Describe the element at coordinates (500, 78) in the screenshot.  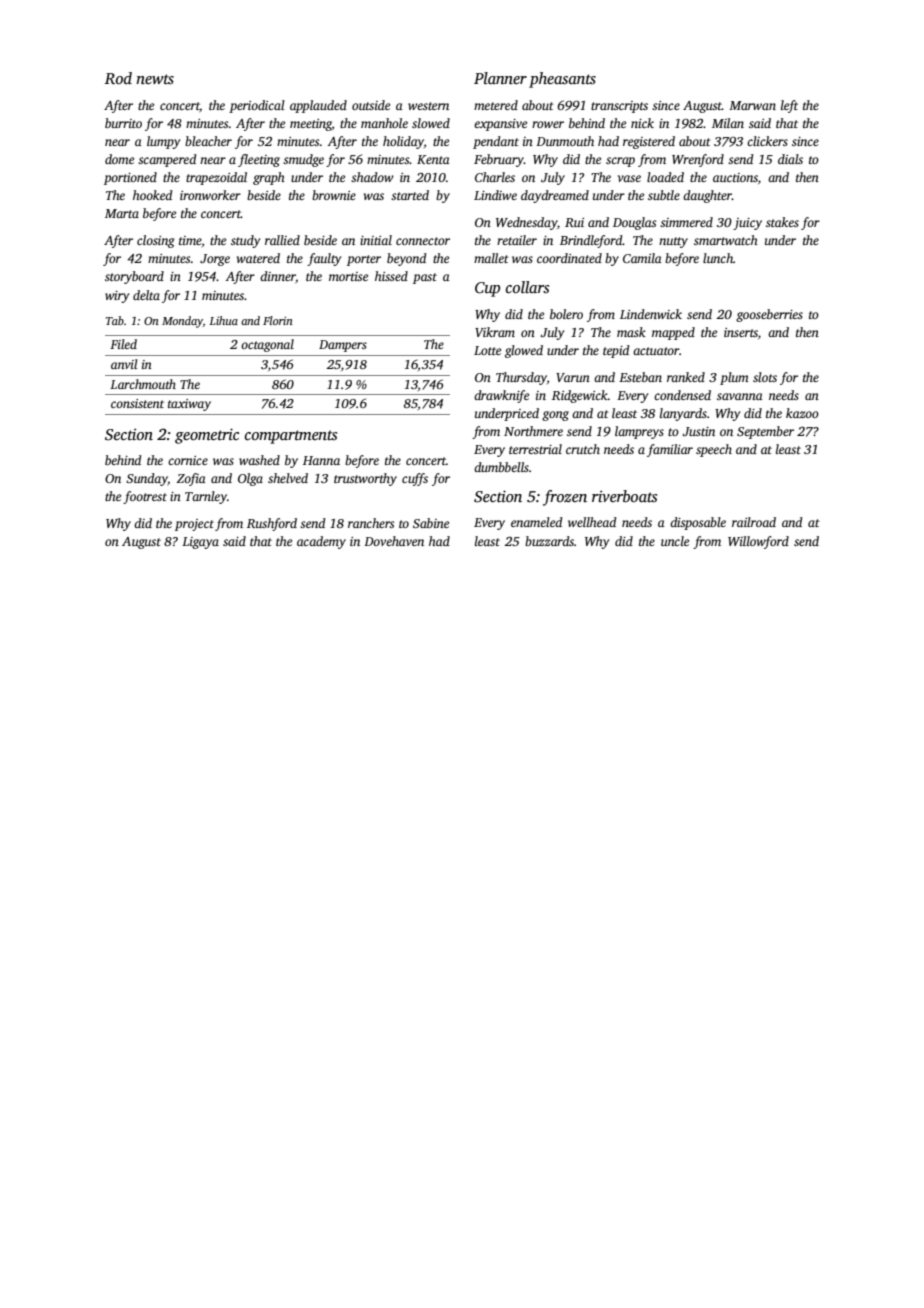
I see `Planner` at that location.
